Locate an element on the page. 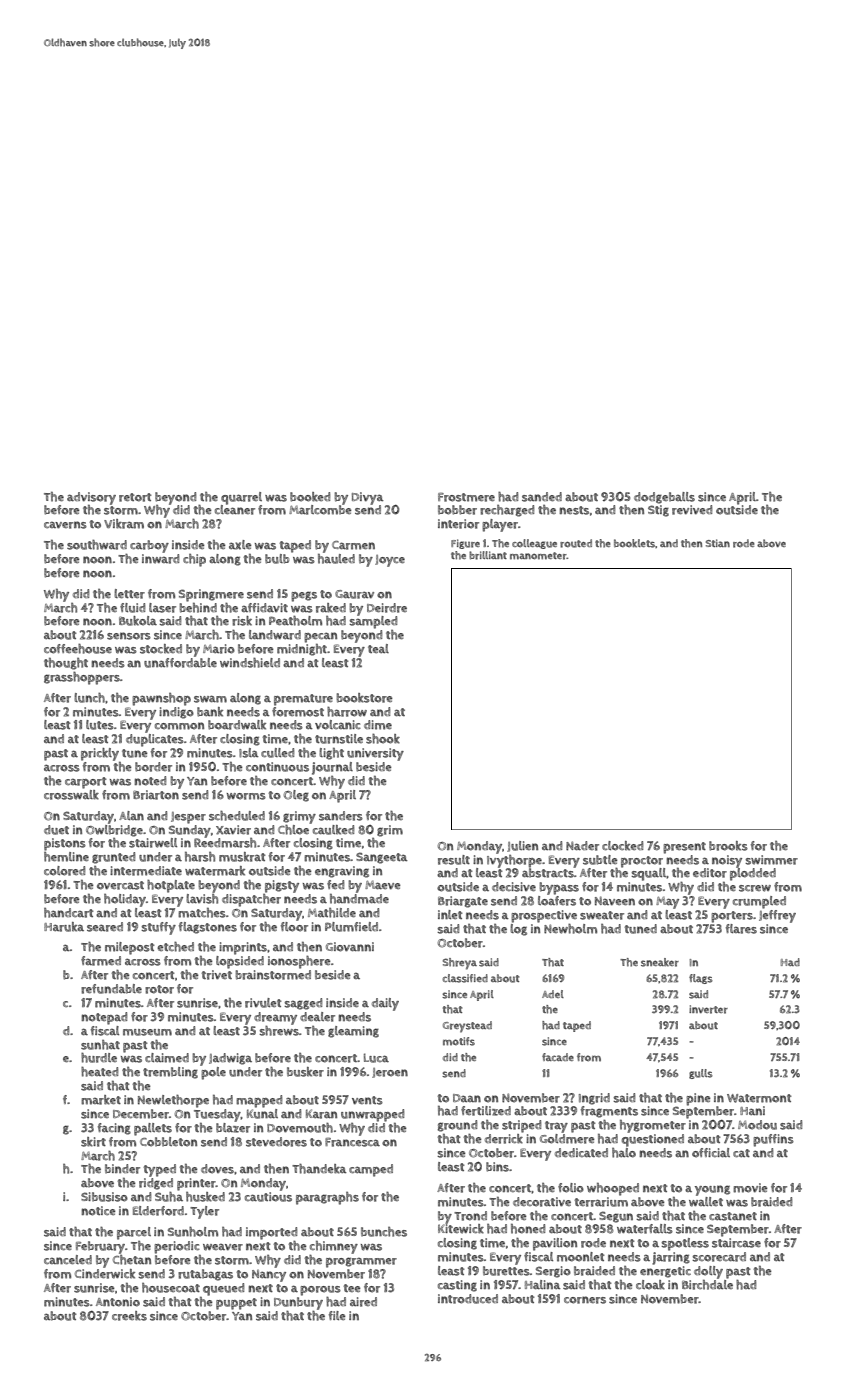  hauled is located at coordinates (336, 559).
